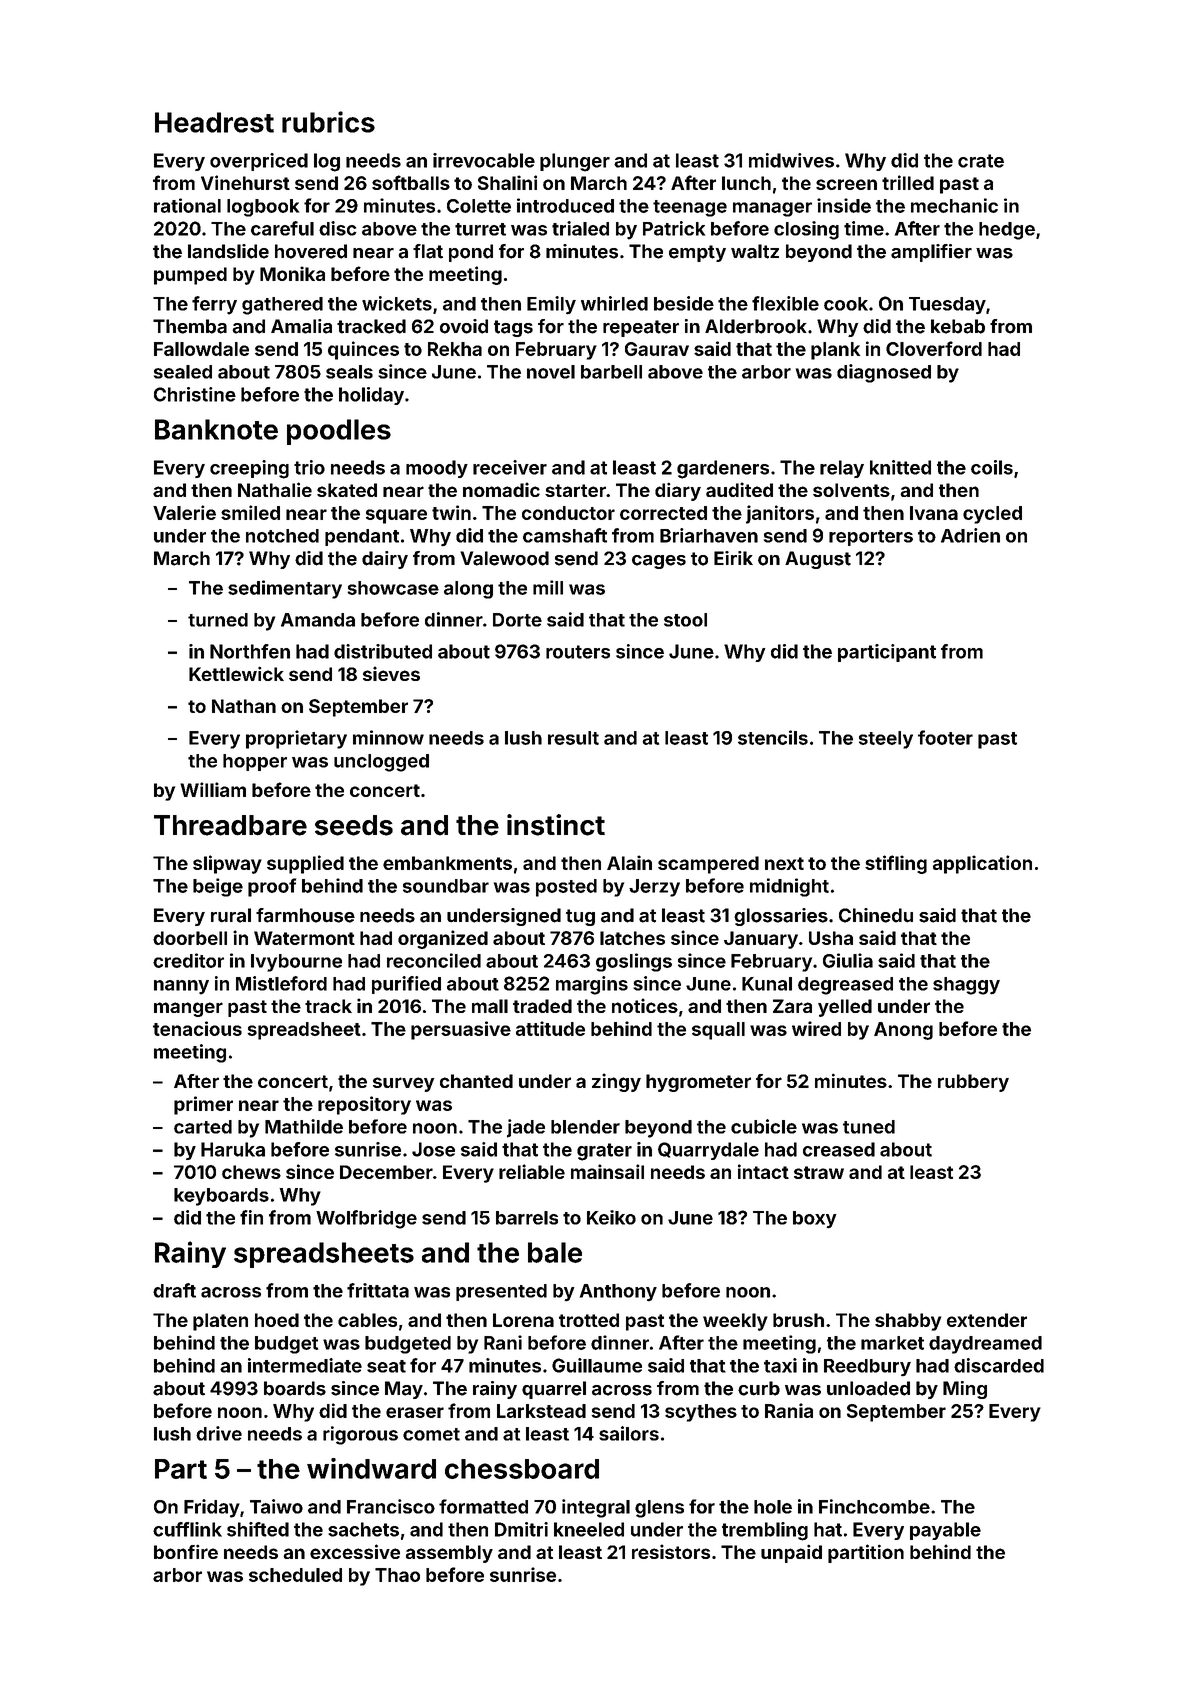  Describe the element at coordinates (296, 963) in the image. I see `Ivybourne` at that location.
